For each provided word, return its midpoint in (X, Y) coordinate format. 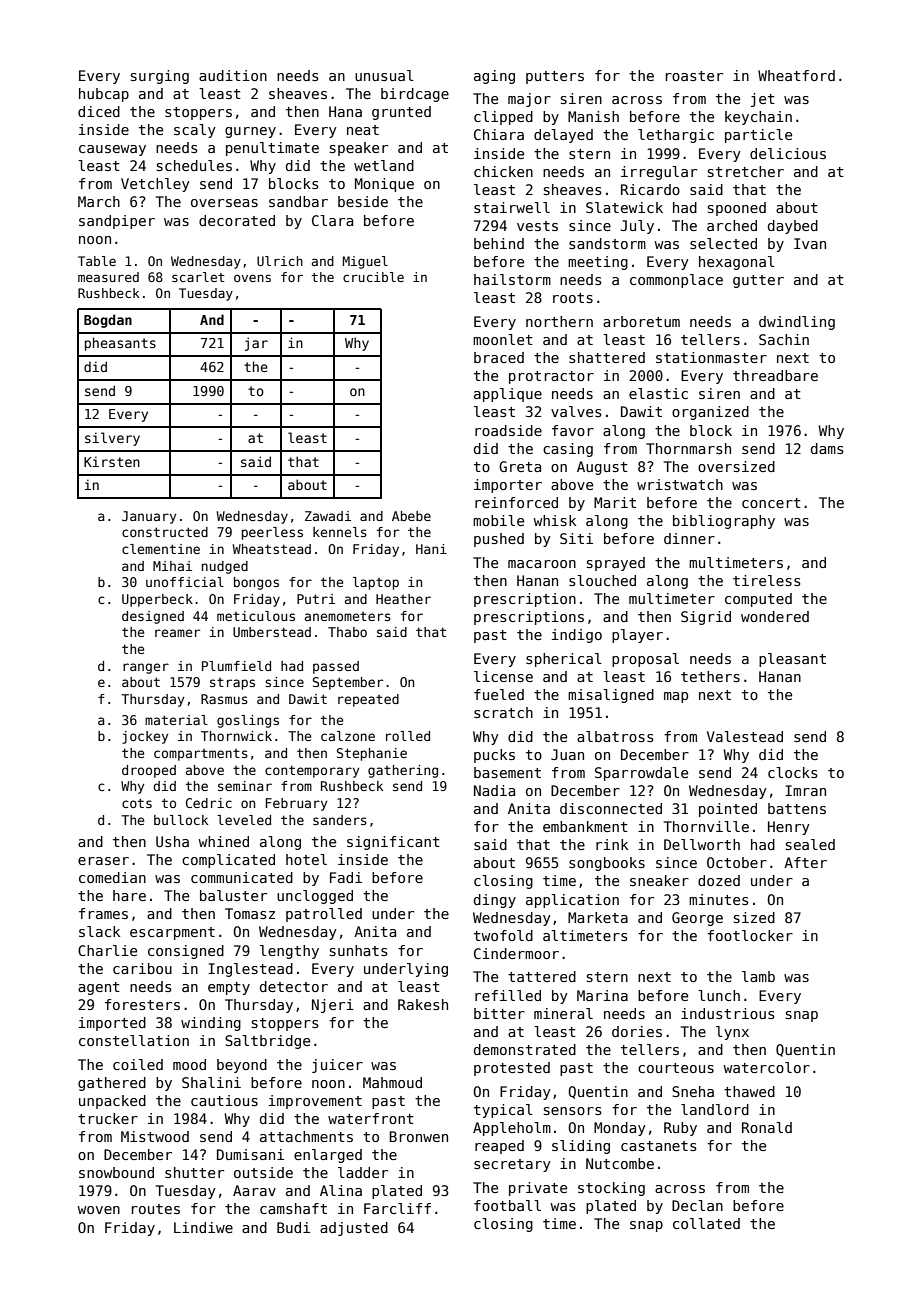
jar (256, 344)
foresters (142, 1004)
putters (555, 77)
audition (233, 75)
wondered (775, 616)
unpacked (112, 1102)
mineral (563, 1013)
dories (637, 1031)
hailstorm (512, 279)
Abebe (411, 516)
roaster (694, 76)
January (149, 517)
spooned (737, 209)
